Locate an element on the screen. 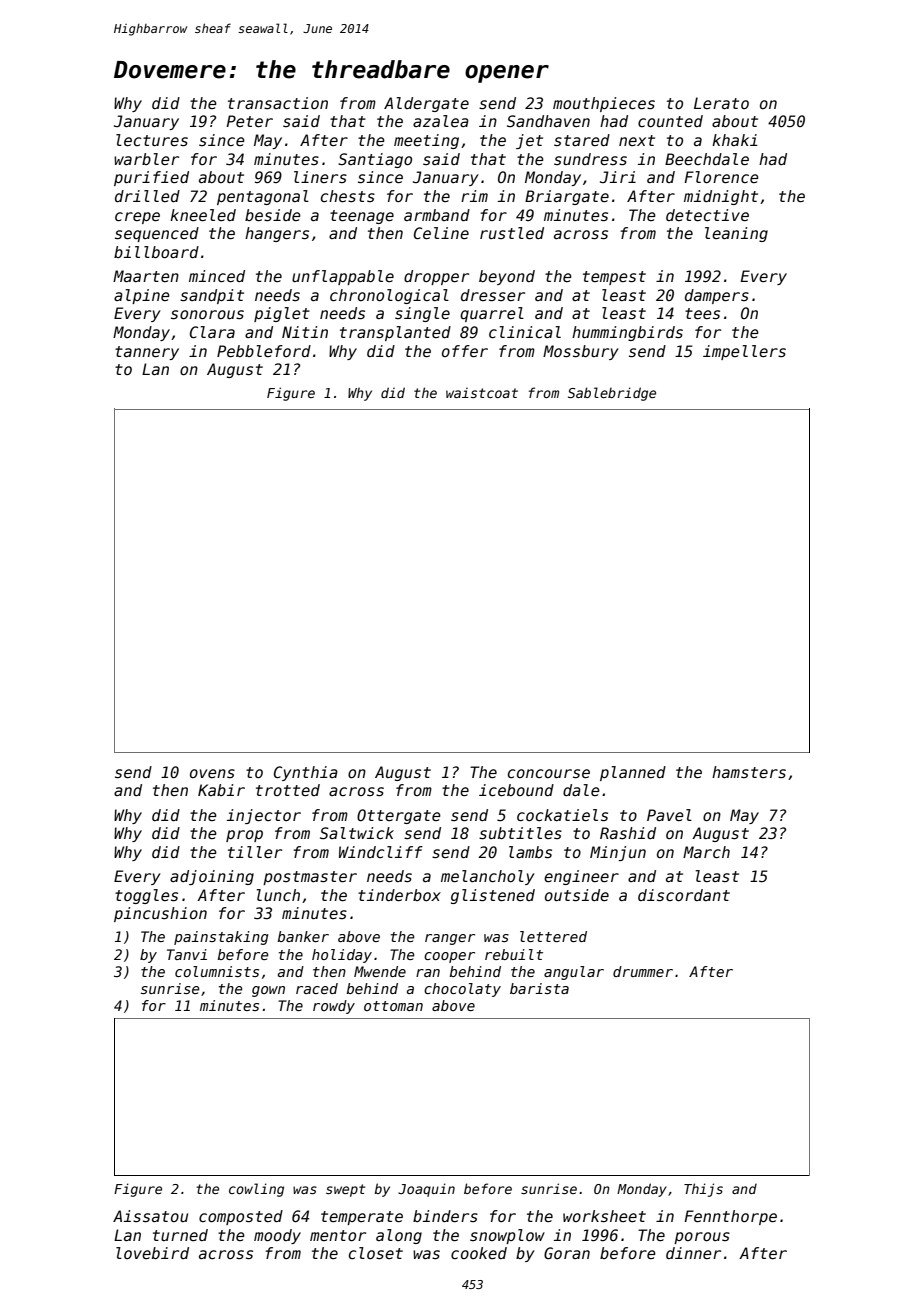 This screenshot has height=1308, width=924. swept is located at coordinates (345, 1190).
